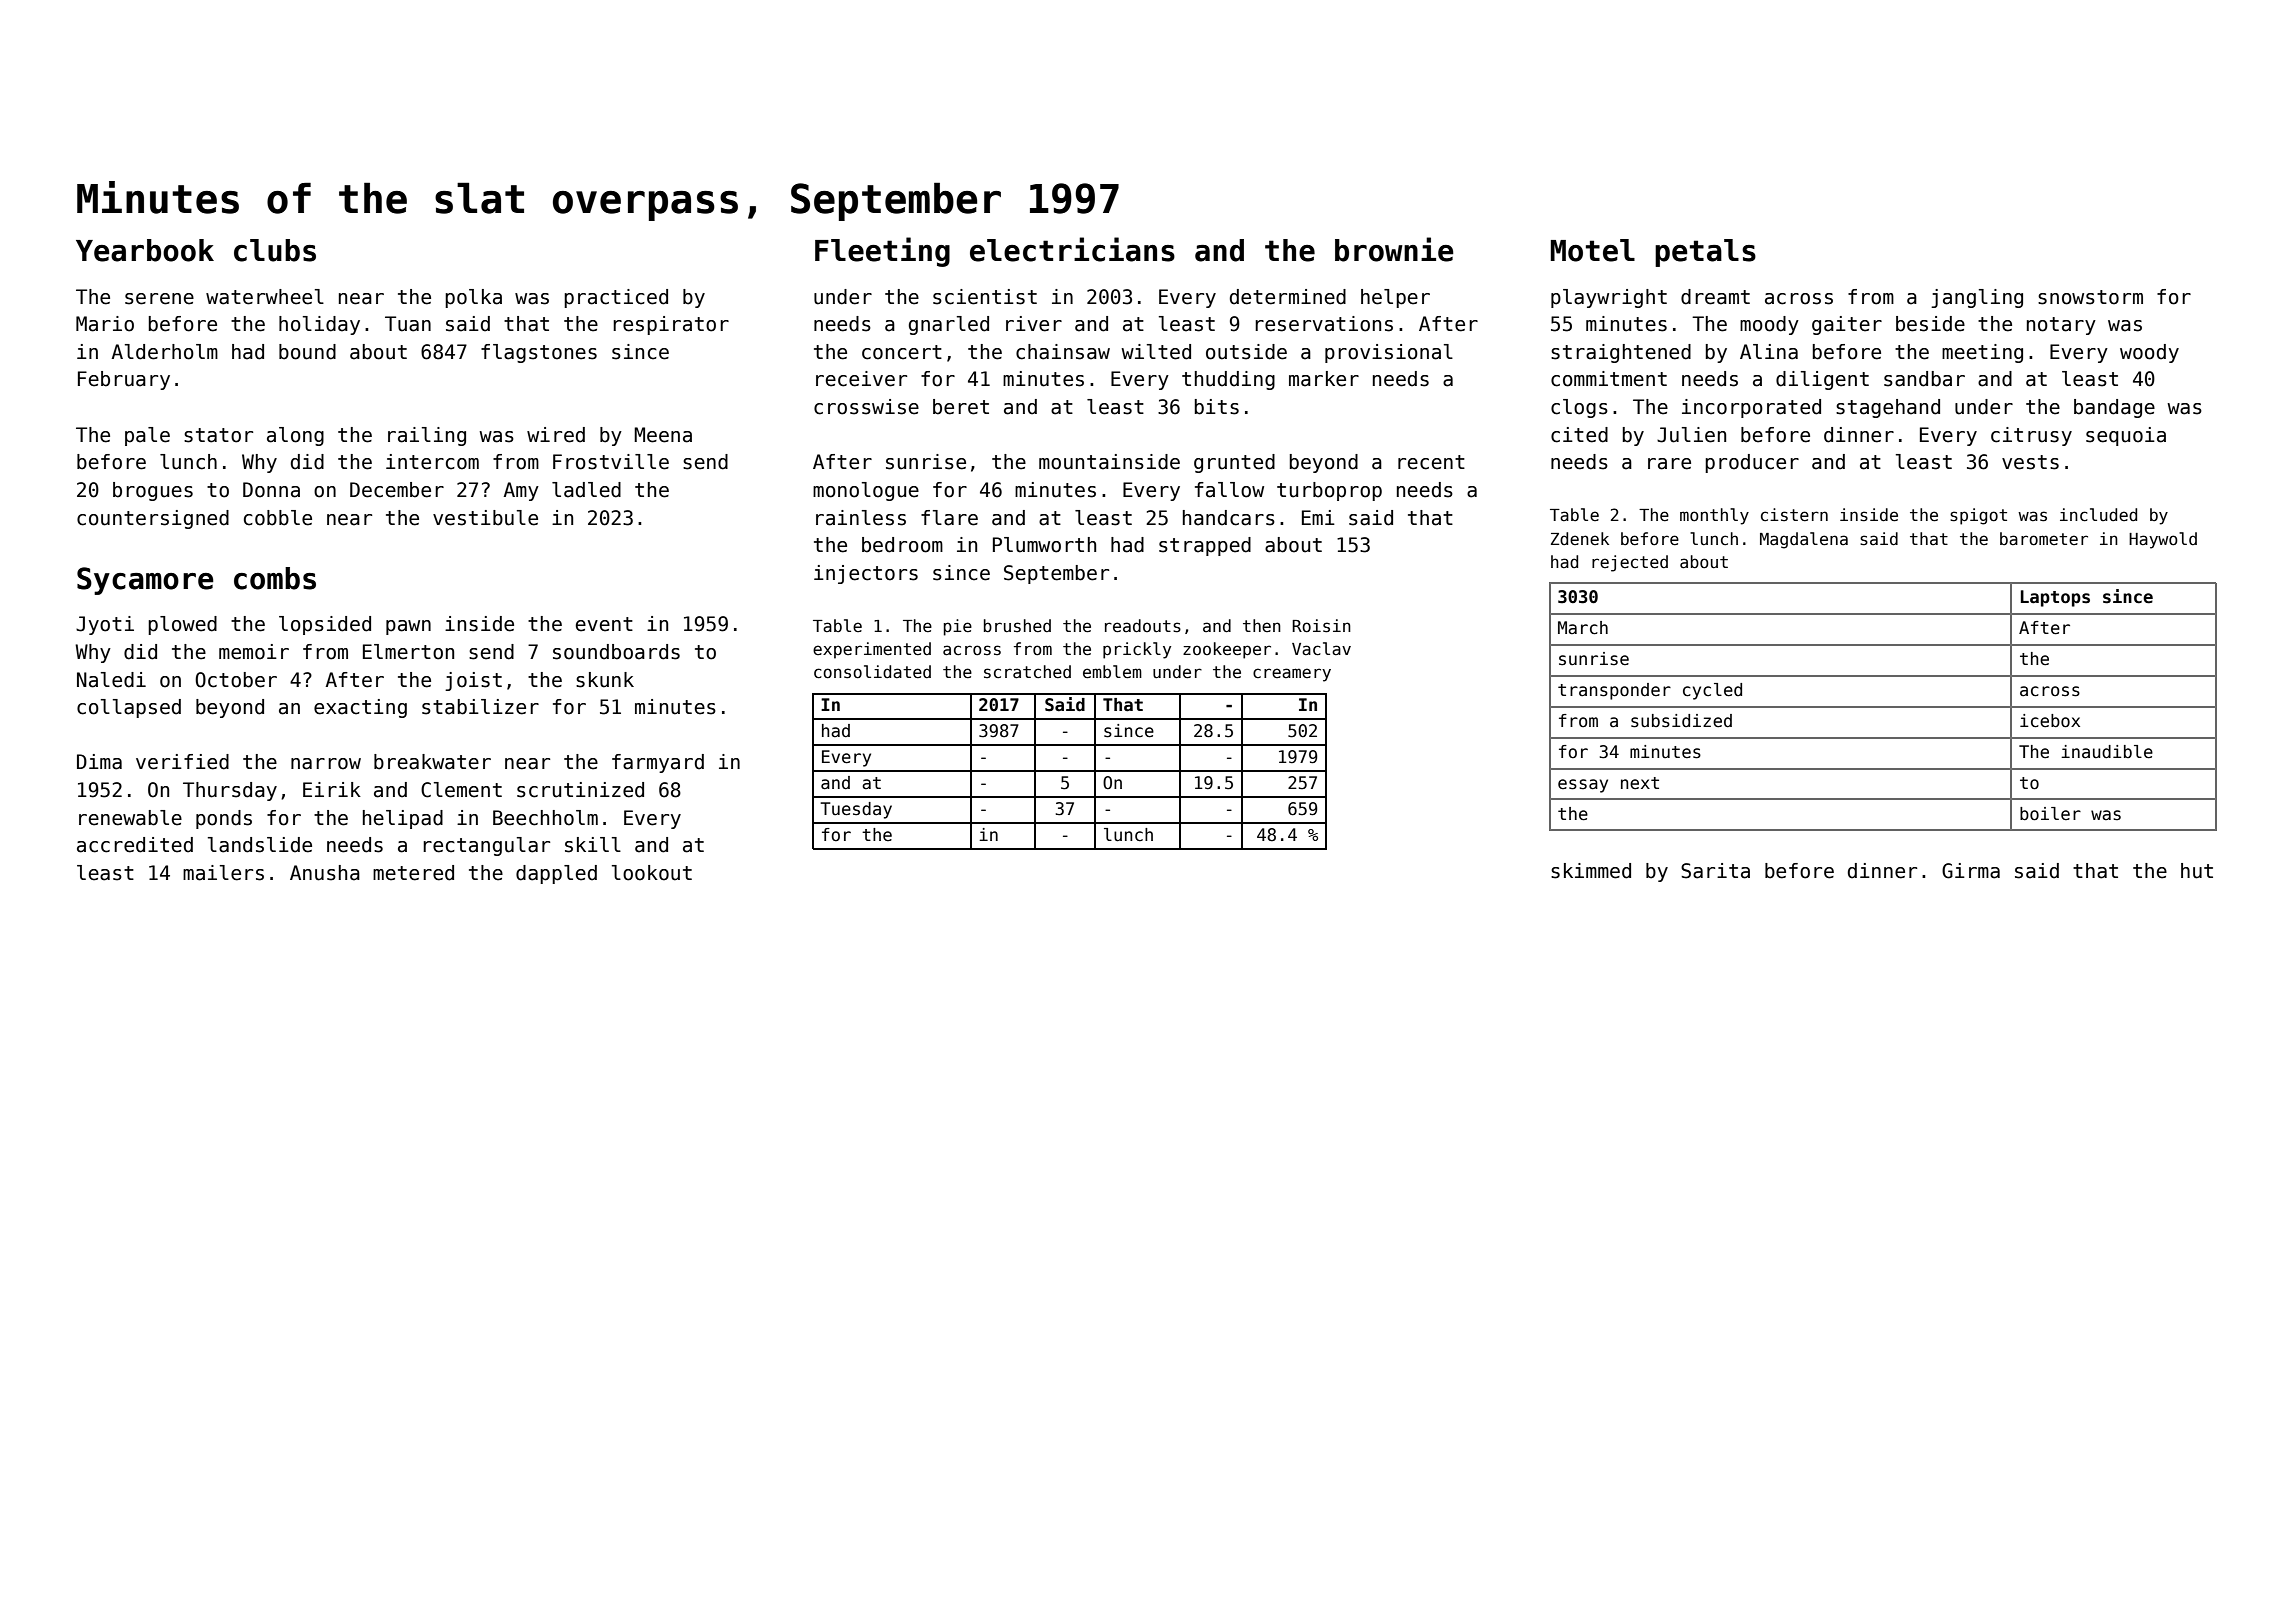 This screenshot has width=2292, height=1620. Describe the element at coordinates (1583, 628) in the screenshot. I see `March` at that location.
